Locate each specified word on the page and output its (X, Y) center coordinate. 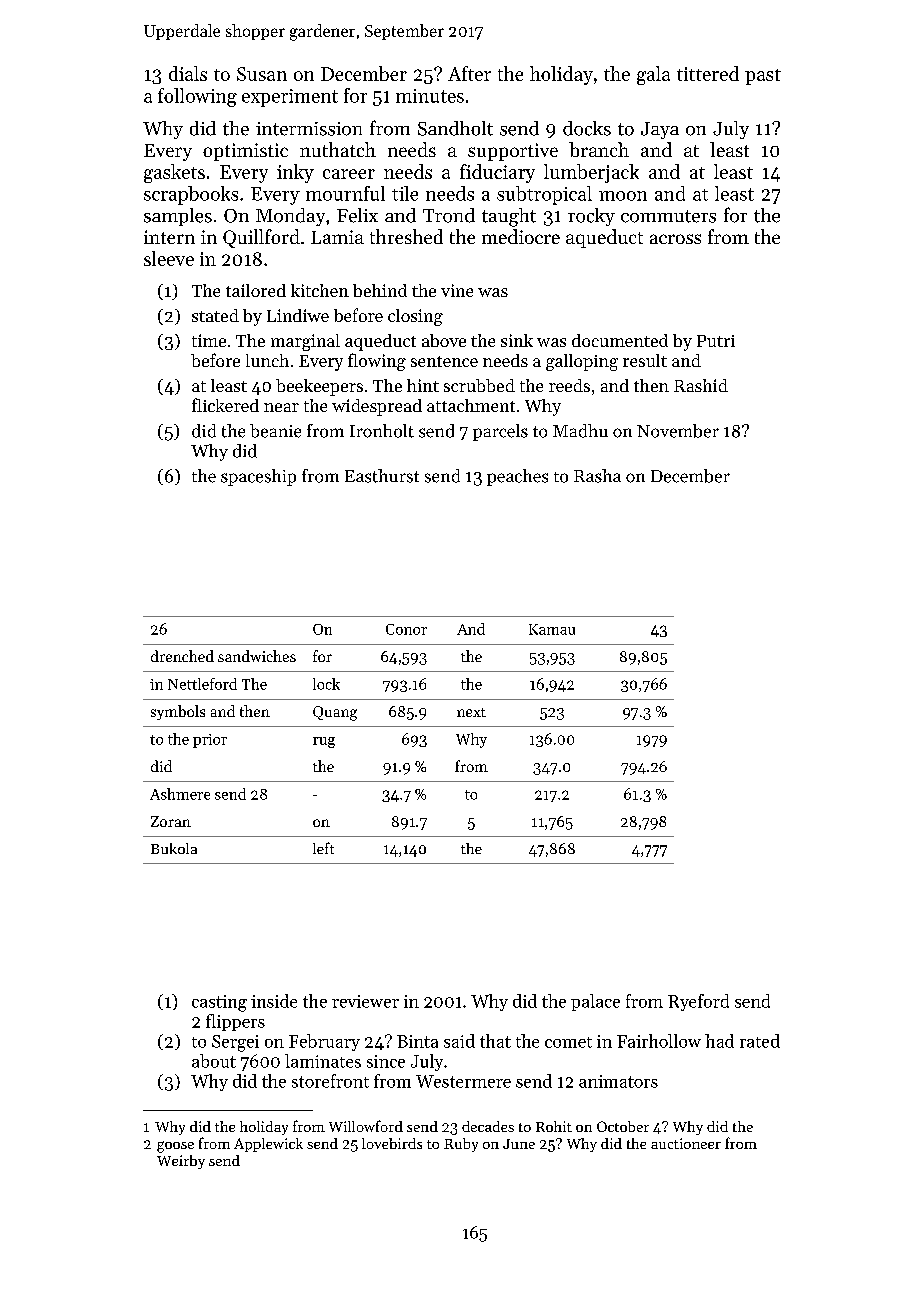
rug (324, 742)
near (281, 407)
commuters (668, 216)
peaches (517, 477)
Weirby (181, 1162)
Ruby (461, 1145)
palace (595, 1002)
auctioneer (686, 1143)
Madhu (580, 431)
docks (587, 128)
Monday (290, 217)
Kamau (552, 629)
